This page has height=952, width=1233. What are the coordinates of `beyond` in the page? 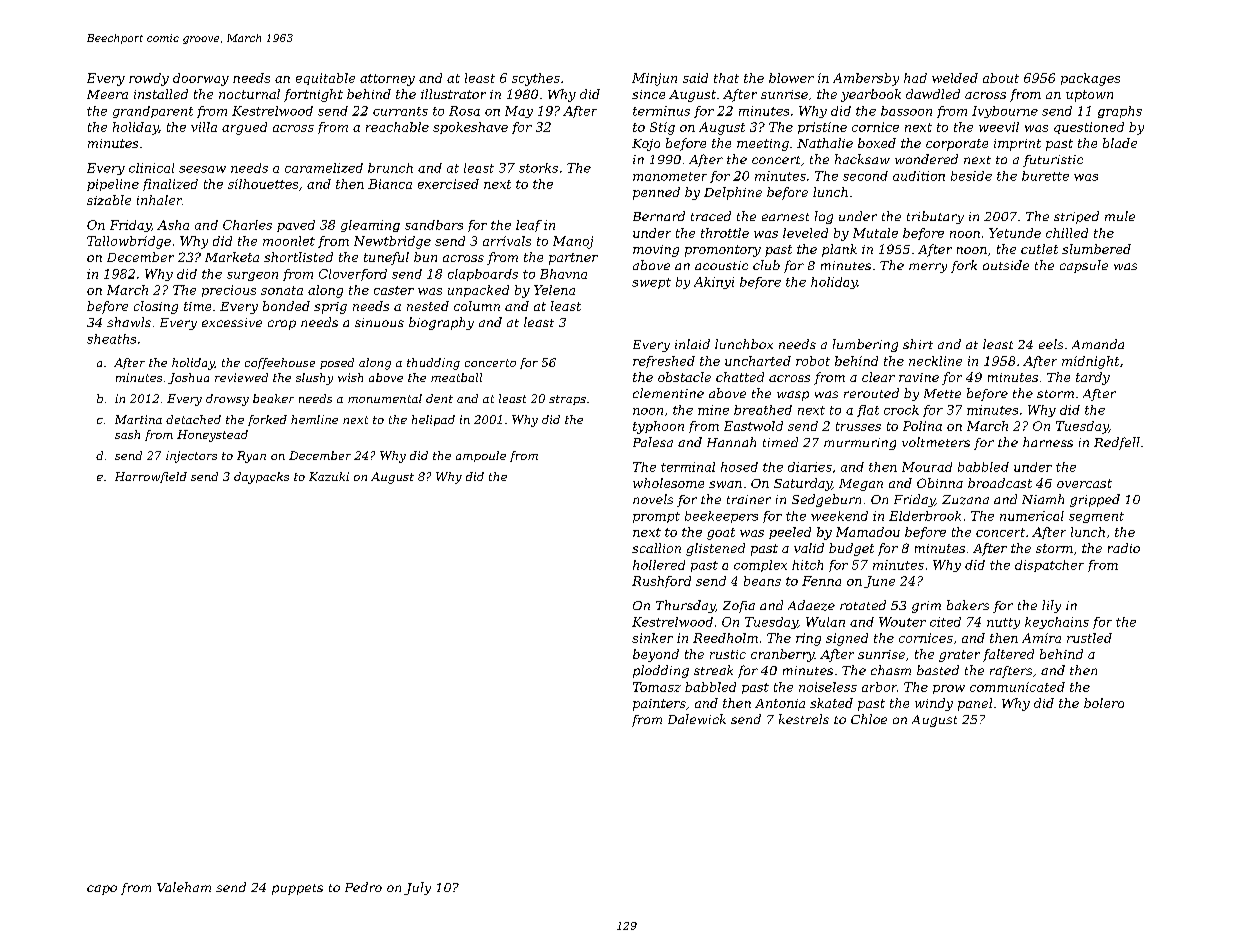 It's located at (656, 655).
